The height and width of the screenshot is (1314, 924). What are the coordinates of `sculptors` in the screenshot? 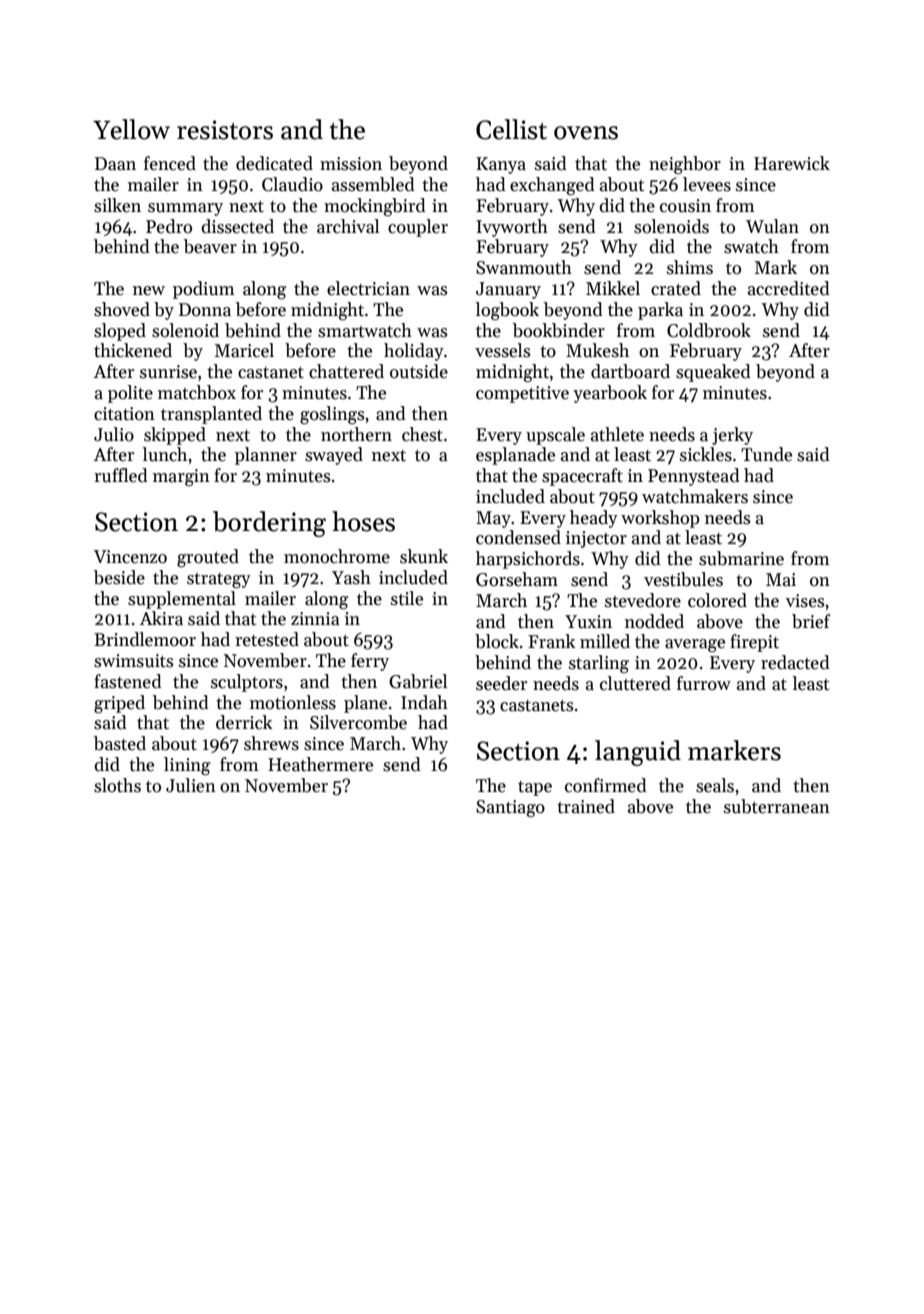 It's located at (247, 683).
